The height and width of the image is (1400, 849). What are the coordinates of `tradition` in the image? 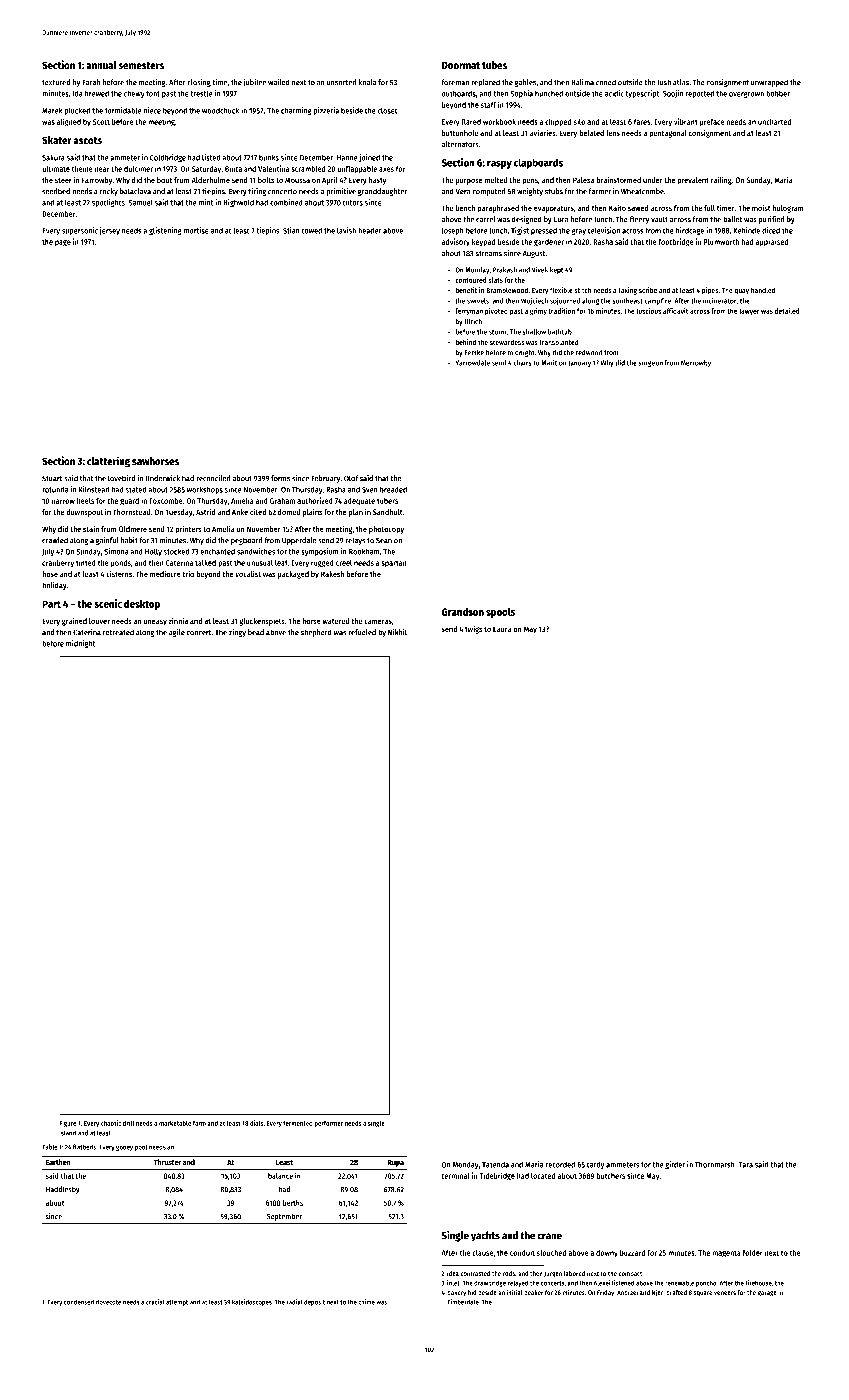 It's located at (561, 311).
